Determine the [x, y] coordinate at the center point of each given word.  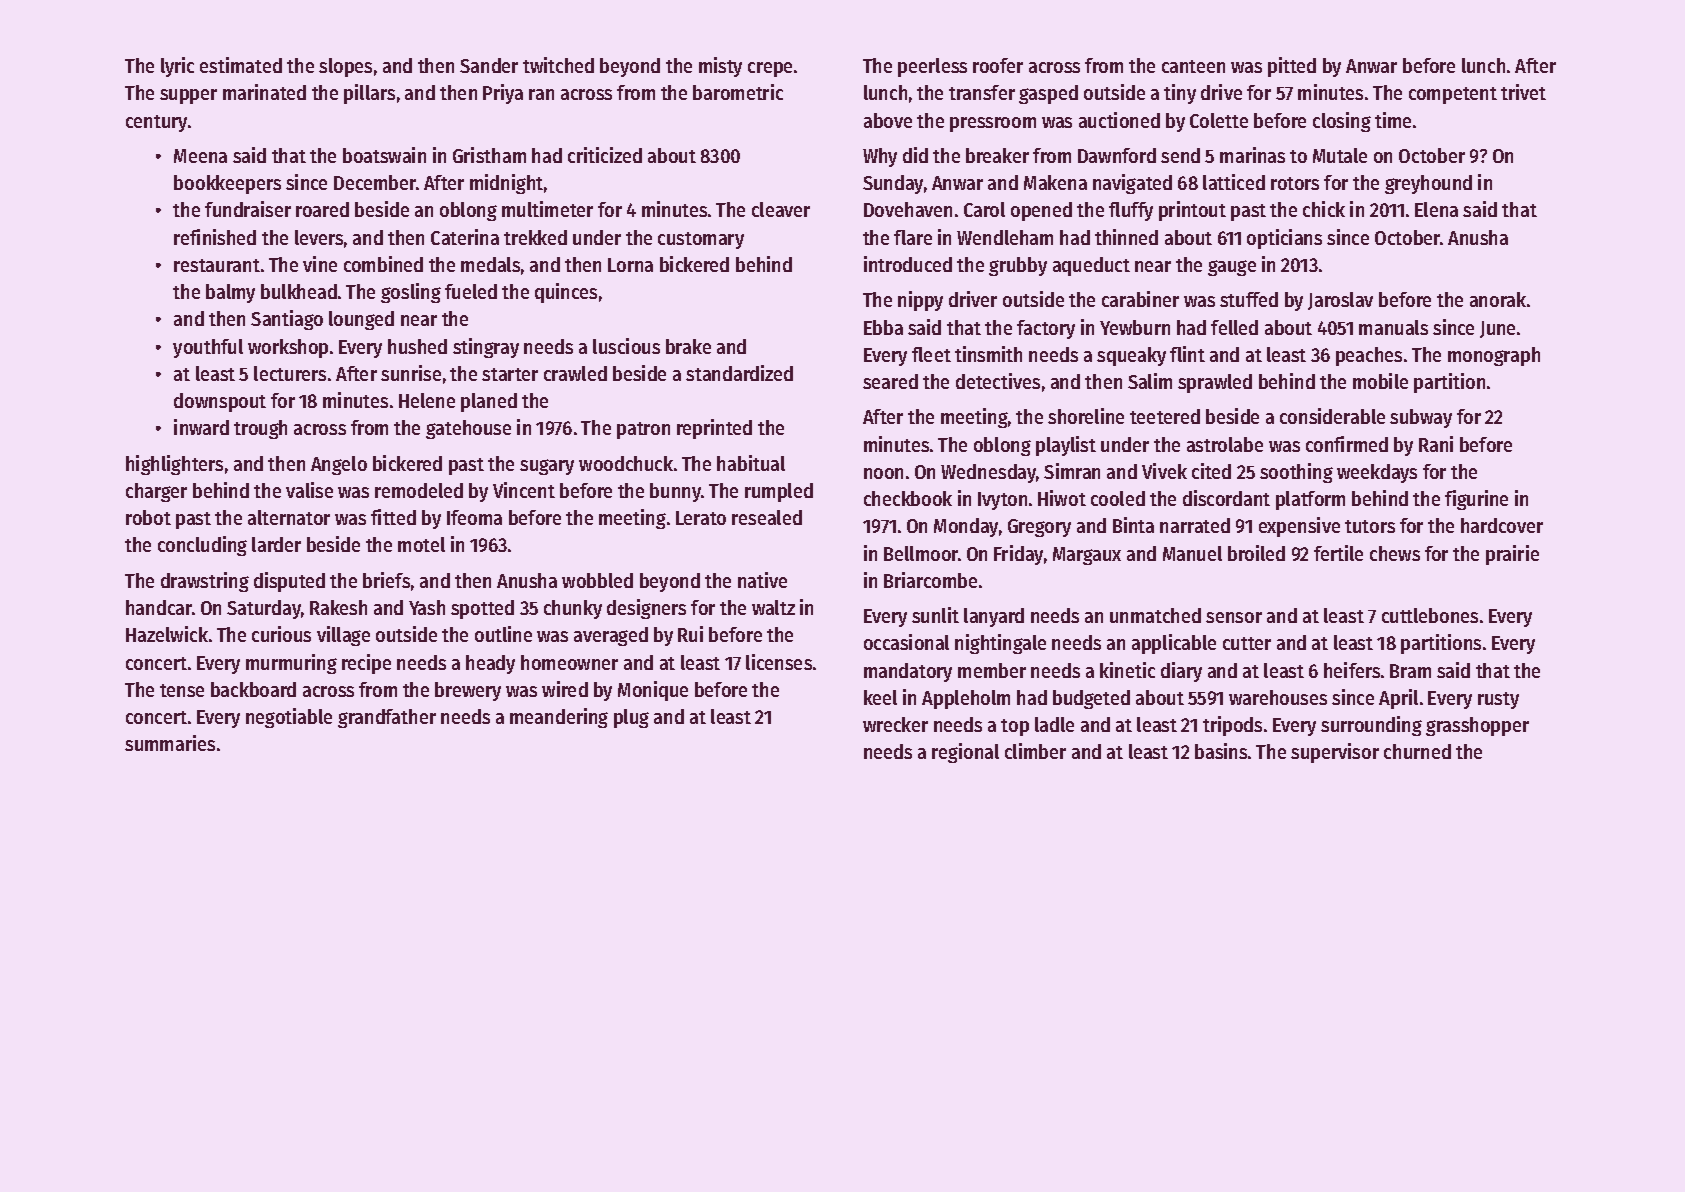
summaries [170, 743]
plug [631, 718]
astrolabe [1225, 444]
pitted [1292, 67]
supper [188, 96]
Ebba [883, 327]
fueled [471, 291]
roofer [998, 65]
